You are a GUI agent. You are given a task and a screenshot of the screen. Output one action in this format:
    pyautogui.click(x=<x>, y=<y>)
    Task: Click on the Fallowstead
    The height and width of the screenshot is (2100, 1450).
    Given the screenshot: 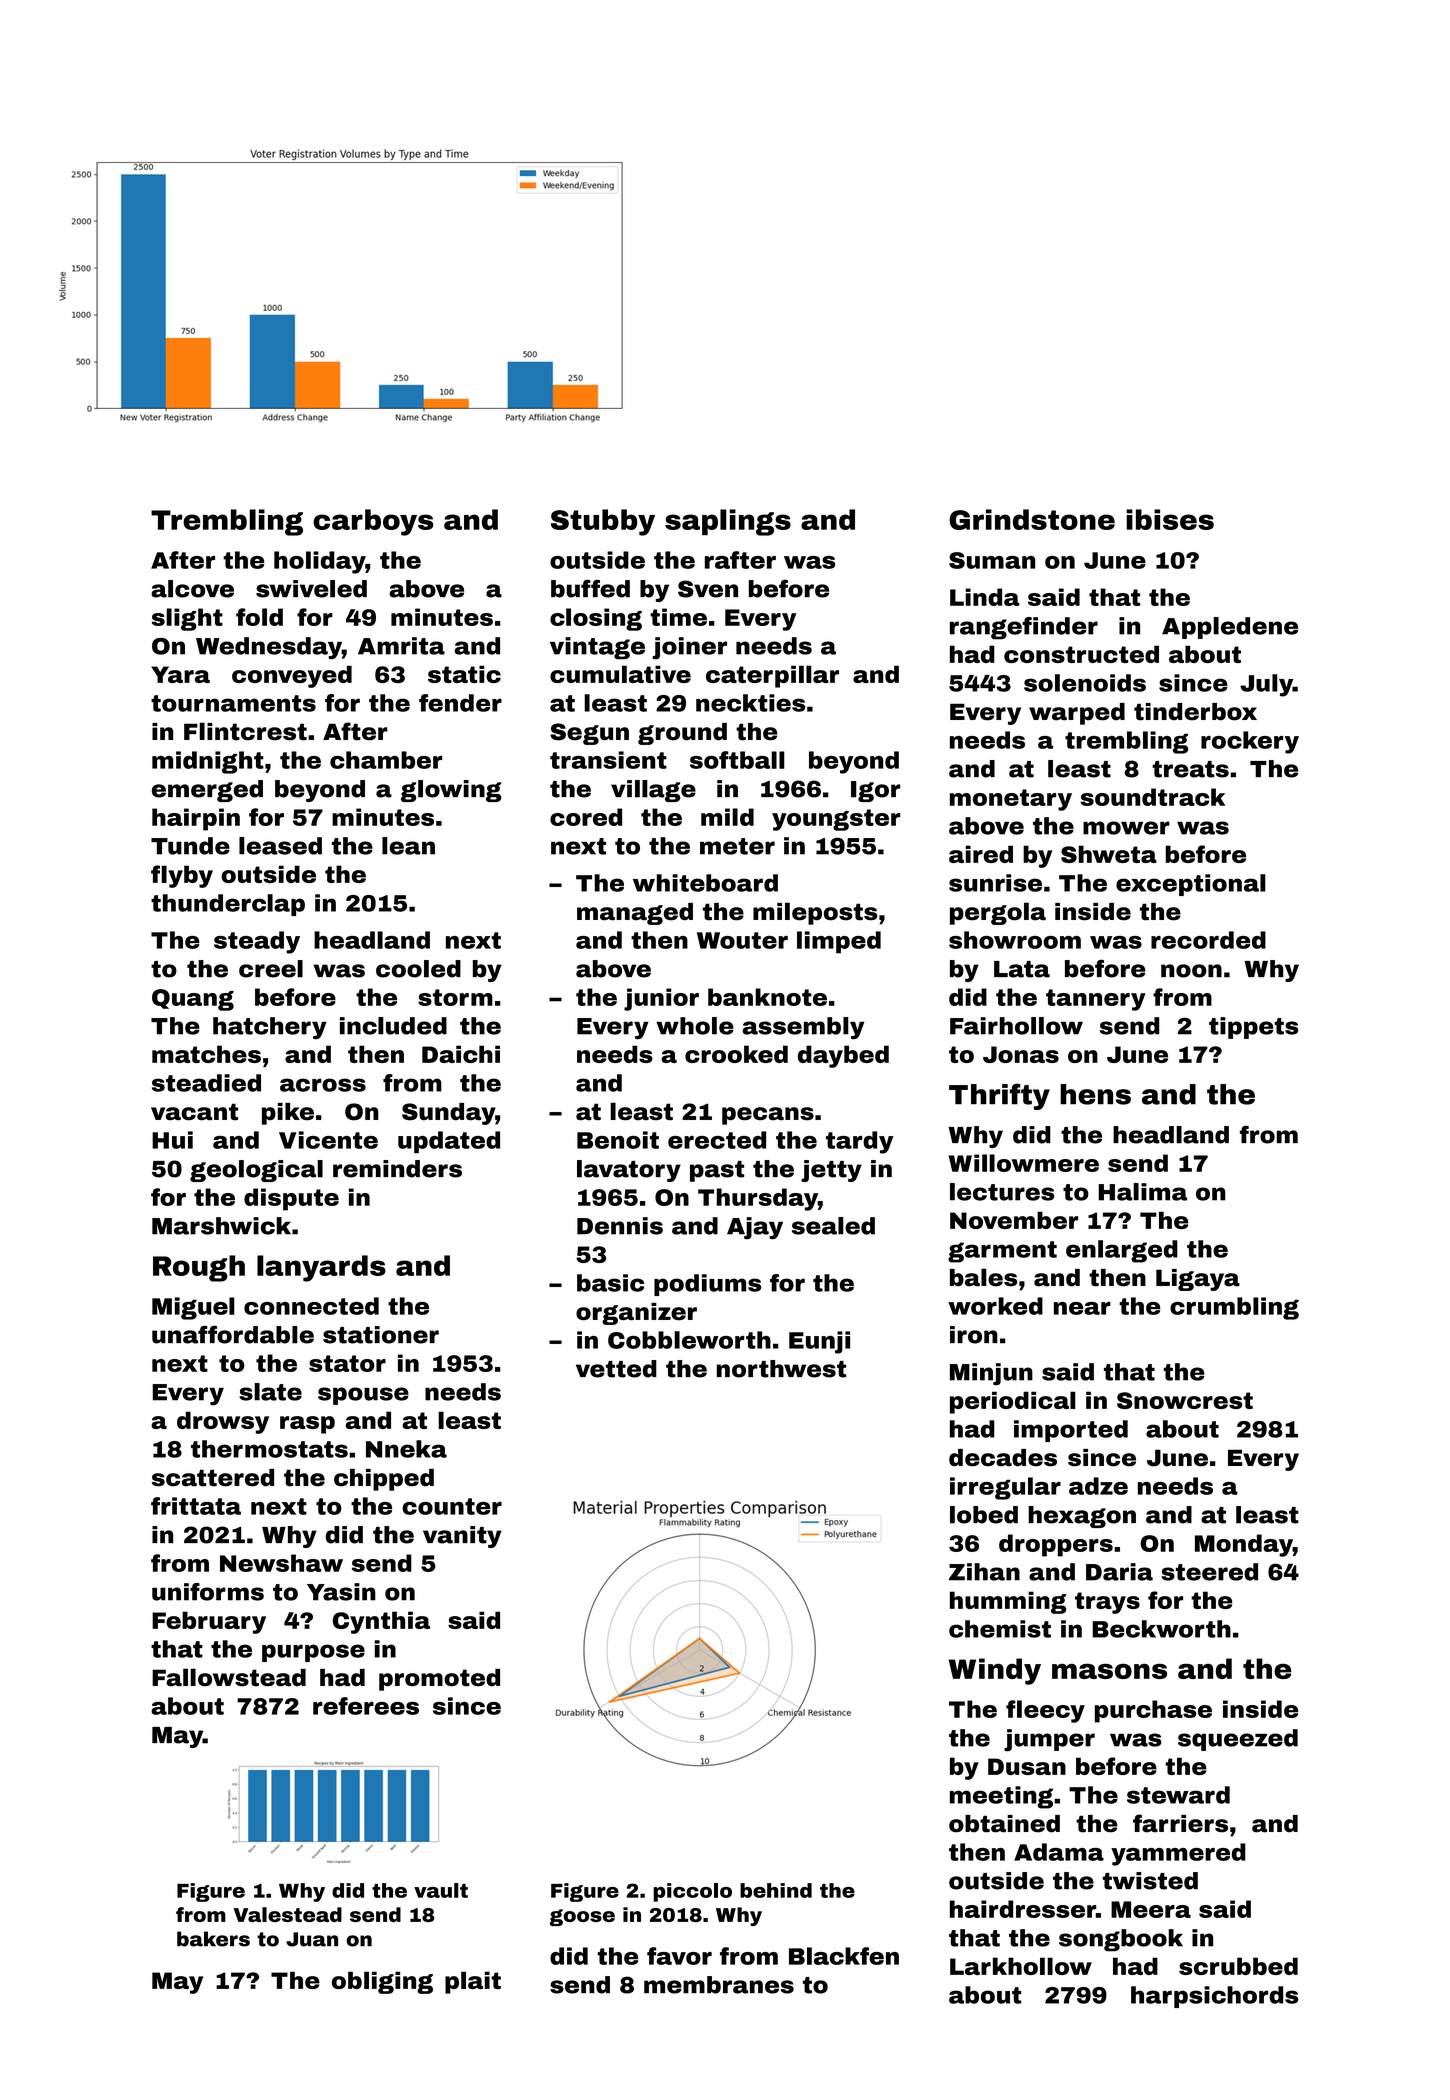 What is the action you would take?
    pyautogui.click(x=229, y=1677)
